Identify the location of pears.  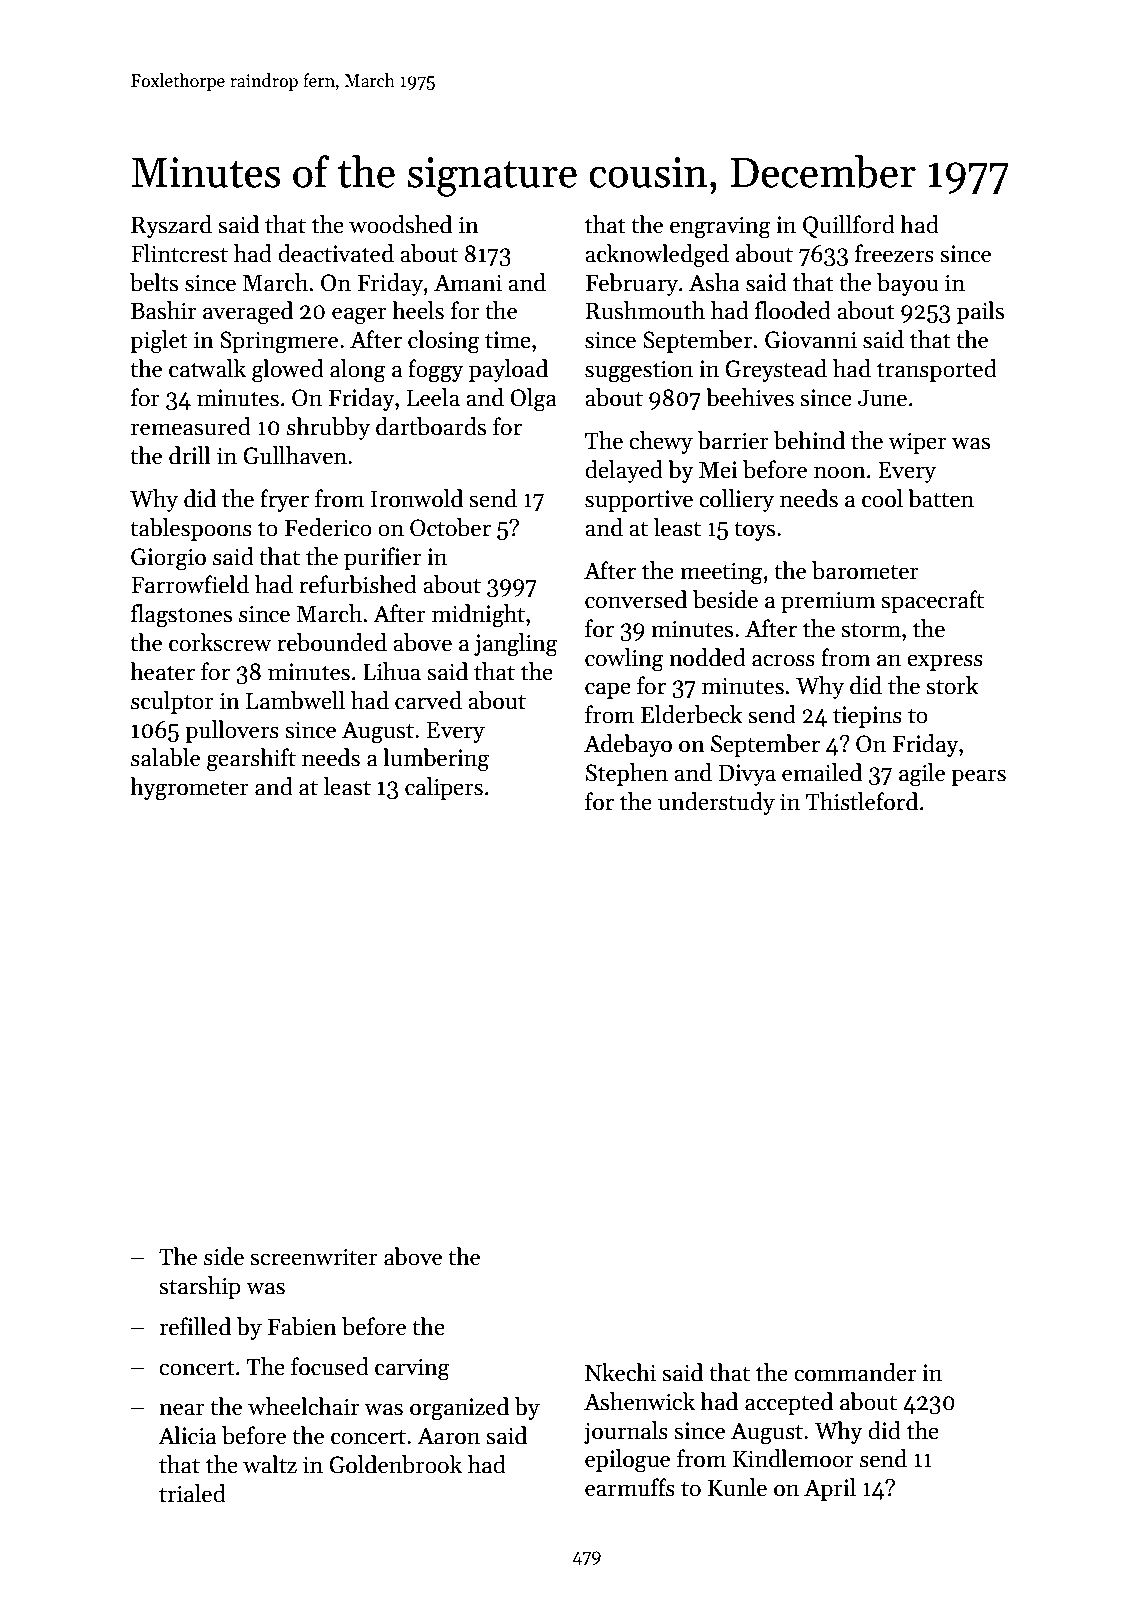
(978, 777).
